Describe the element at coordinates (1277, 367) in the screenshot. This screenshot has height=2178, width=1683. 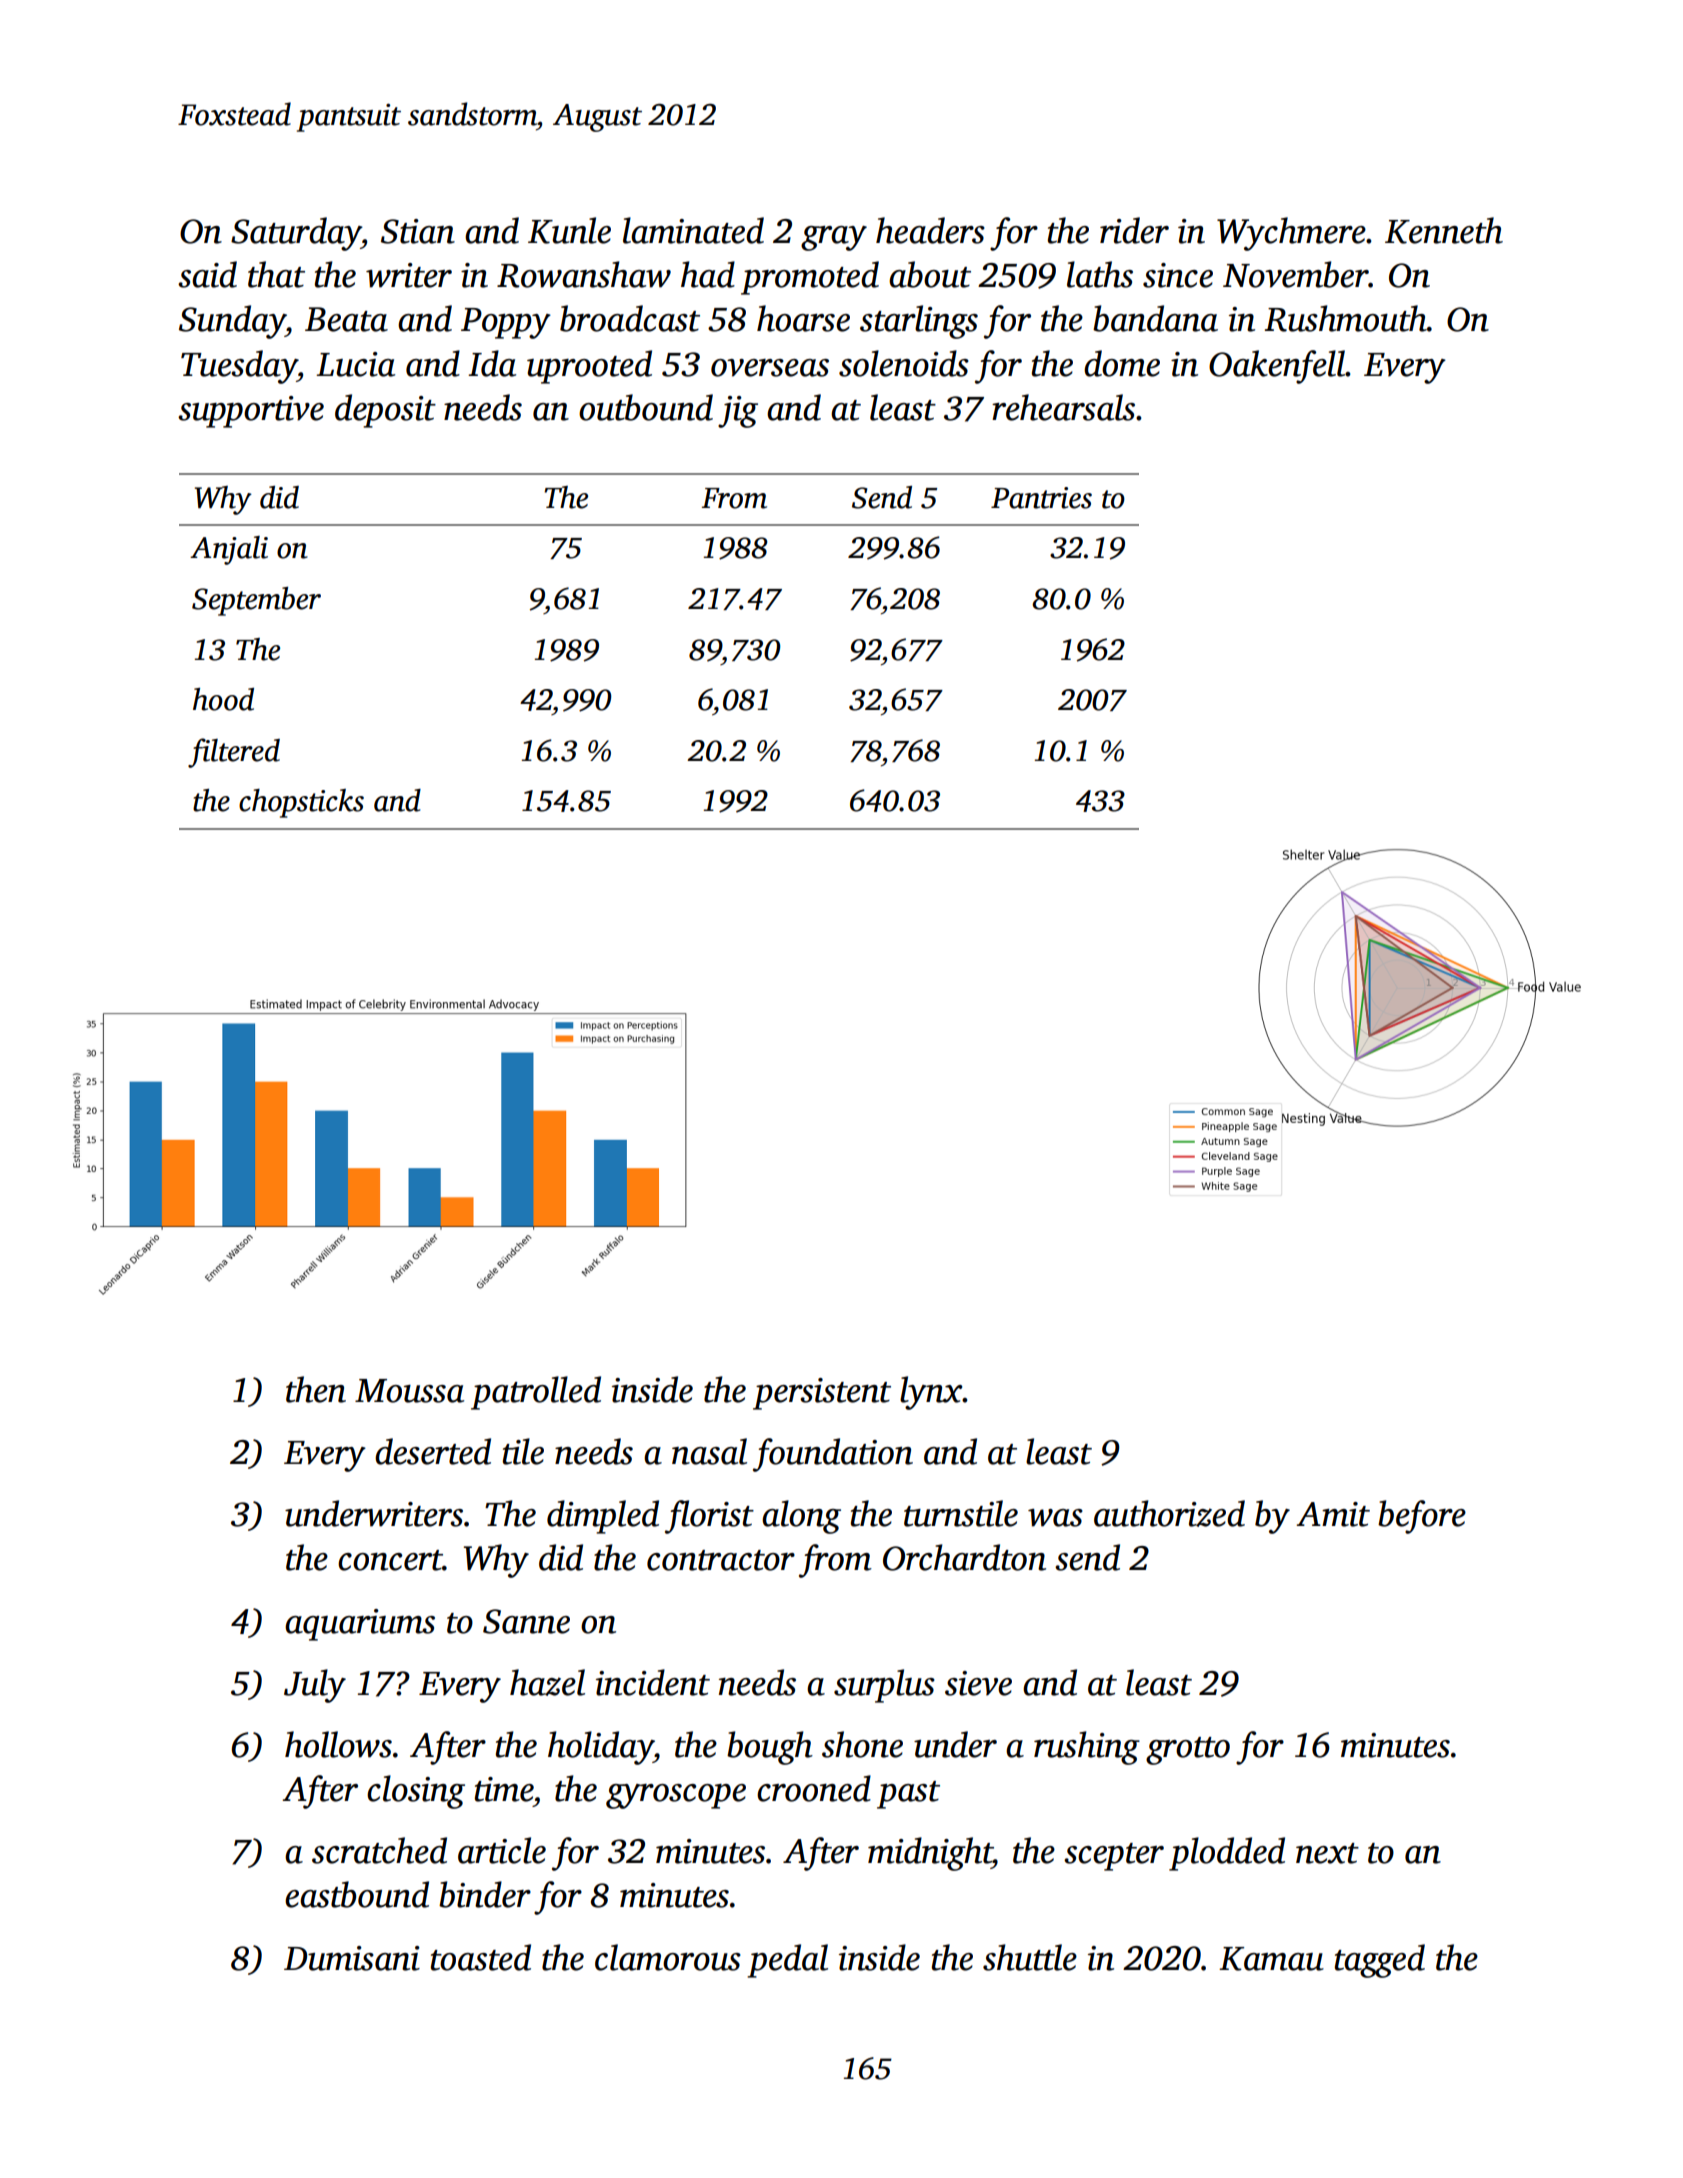
I see `Oakenfell` at that location.
